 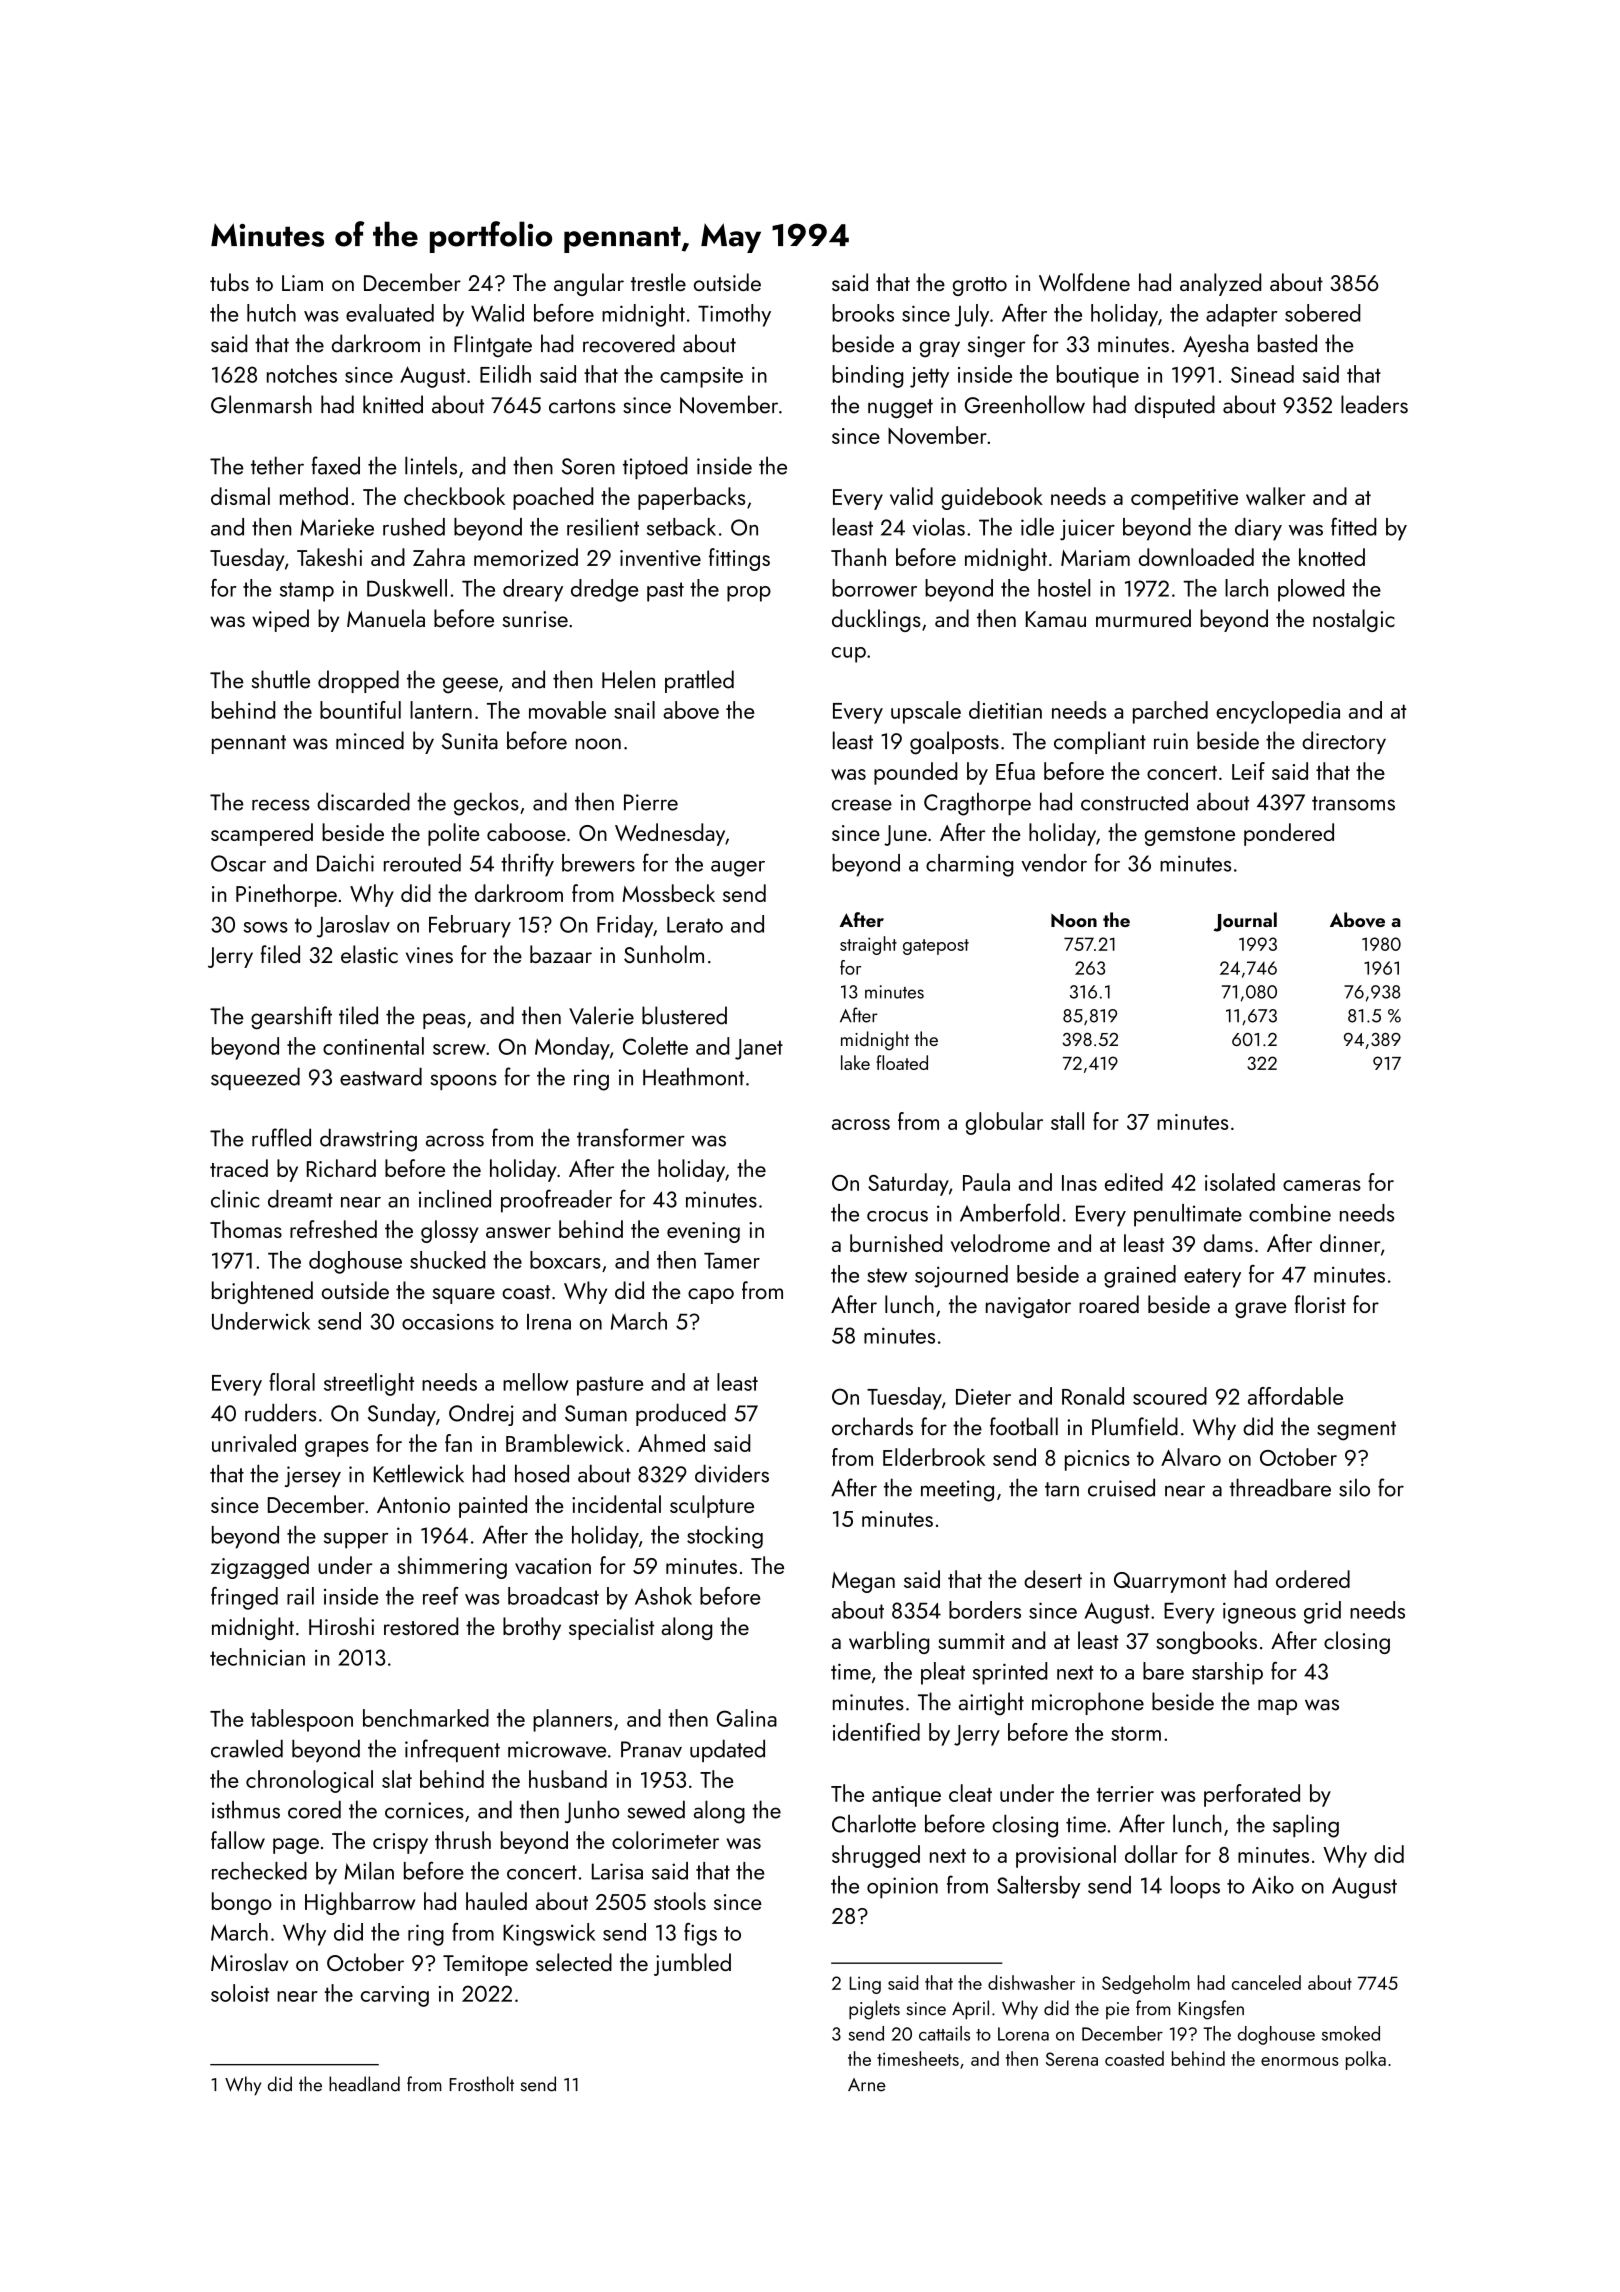 What do you see at coordinates (369, 1384) in the screenshot?
I see `streetlight` at bounding box center [369, 1384].
